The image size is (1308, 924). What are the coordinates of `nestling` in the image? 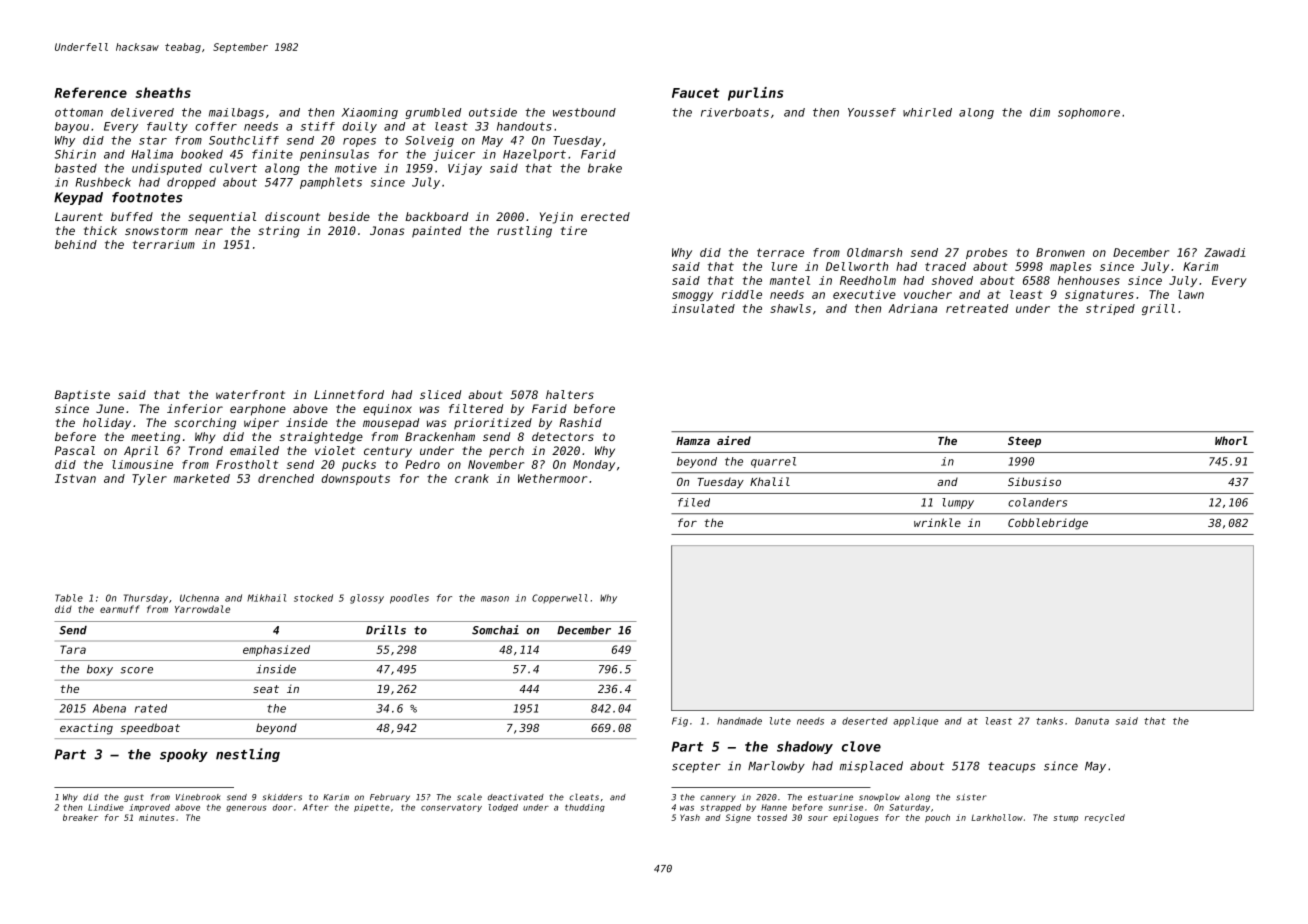 It's located at (248, 755).
